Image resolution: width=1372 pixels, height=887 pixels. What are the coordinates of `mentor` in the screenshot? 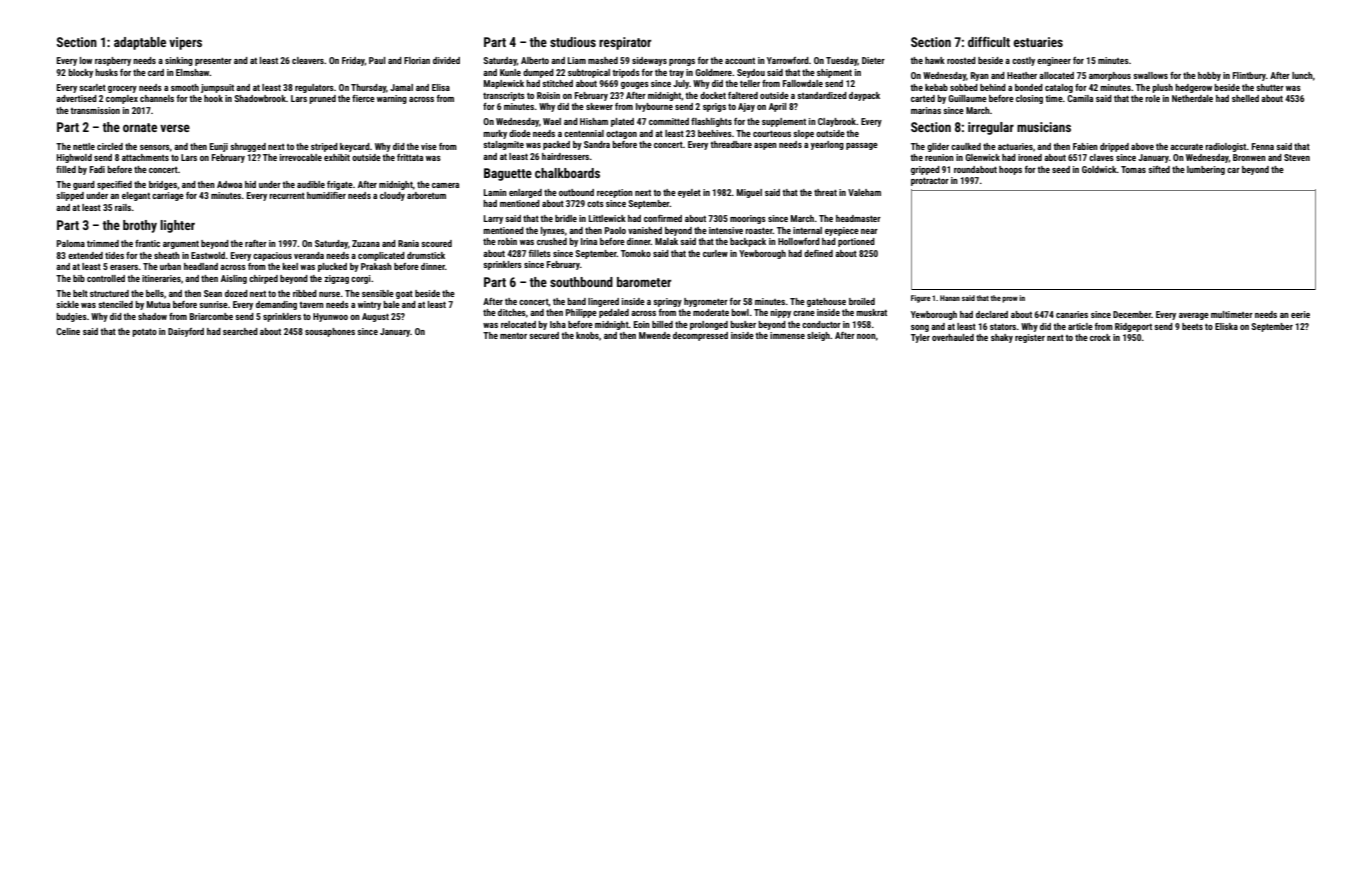 It's located at (513, 336).
